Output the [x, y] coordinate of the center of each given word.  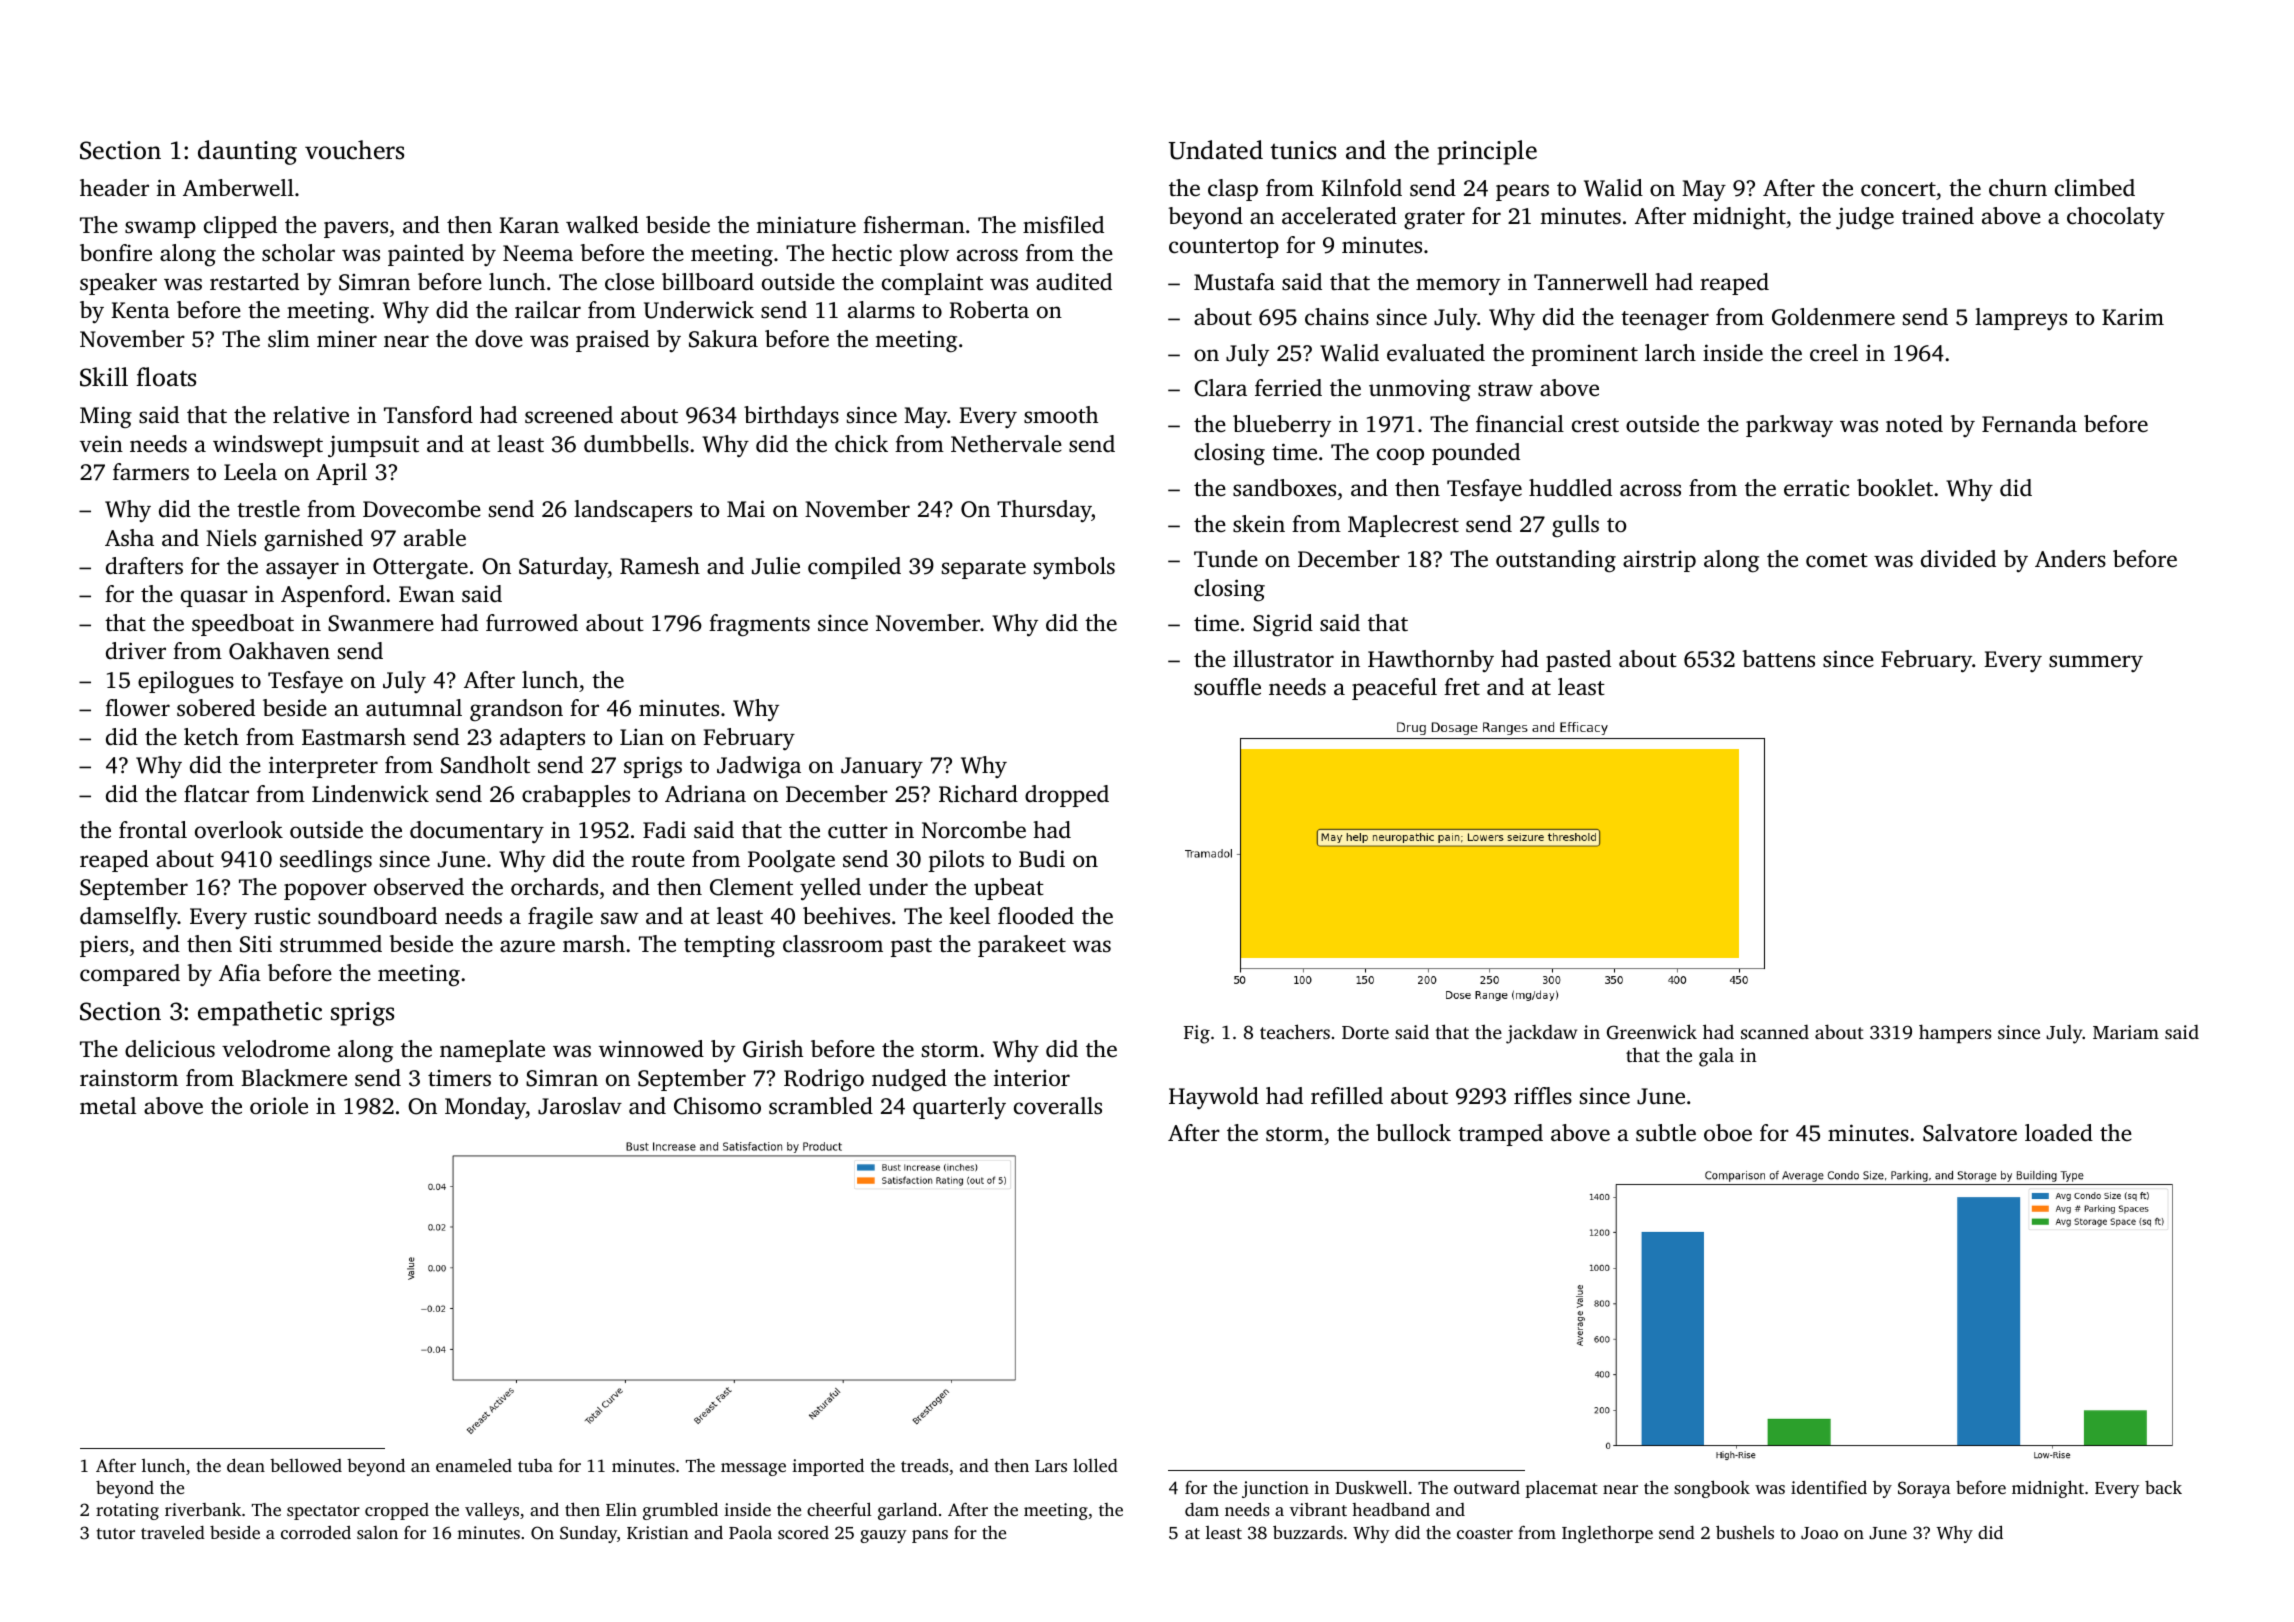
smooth [1061, 414]
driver [136, 650]
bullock [1413, 1133]
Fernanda [2029, 424]
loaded [2059, 1133]
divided [1958, 559]
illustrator [1283, 659]
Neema [538, 253]
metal [108, 1106]
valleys [492, 1511]
